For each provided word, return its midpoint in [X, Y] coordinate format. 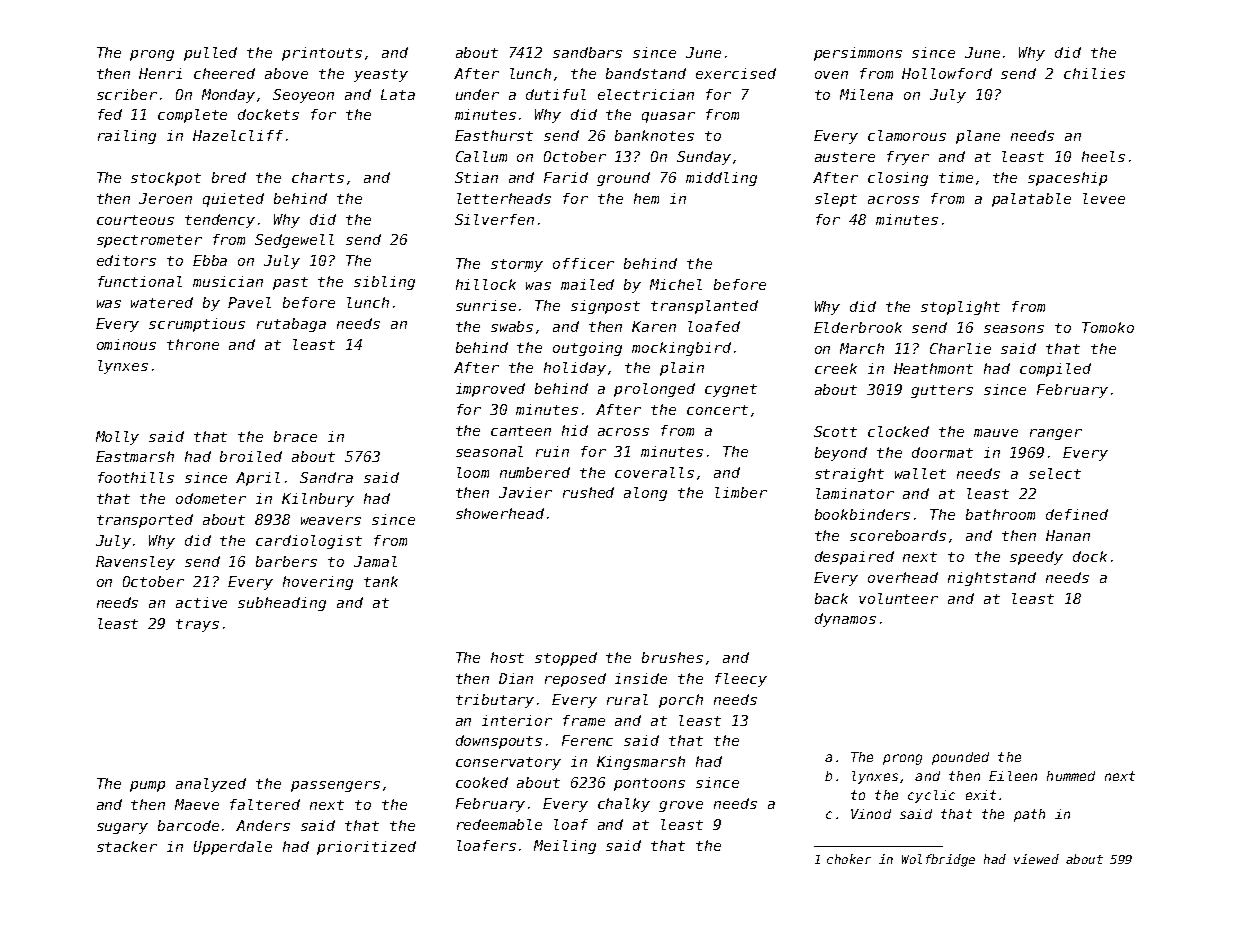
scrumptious [197, 325]
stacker [127, 846]
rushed [588, 492]
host [507, 657]
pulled [210, 54]
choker [849, 859]
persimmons [858, 54]
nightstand [992, 579]
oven [831, 75]
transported [145, 521]
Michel [676, 284]
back [831, 598]
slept [836, 200]
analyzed [211, 785]
